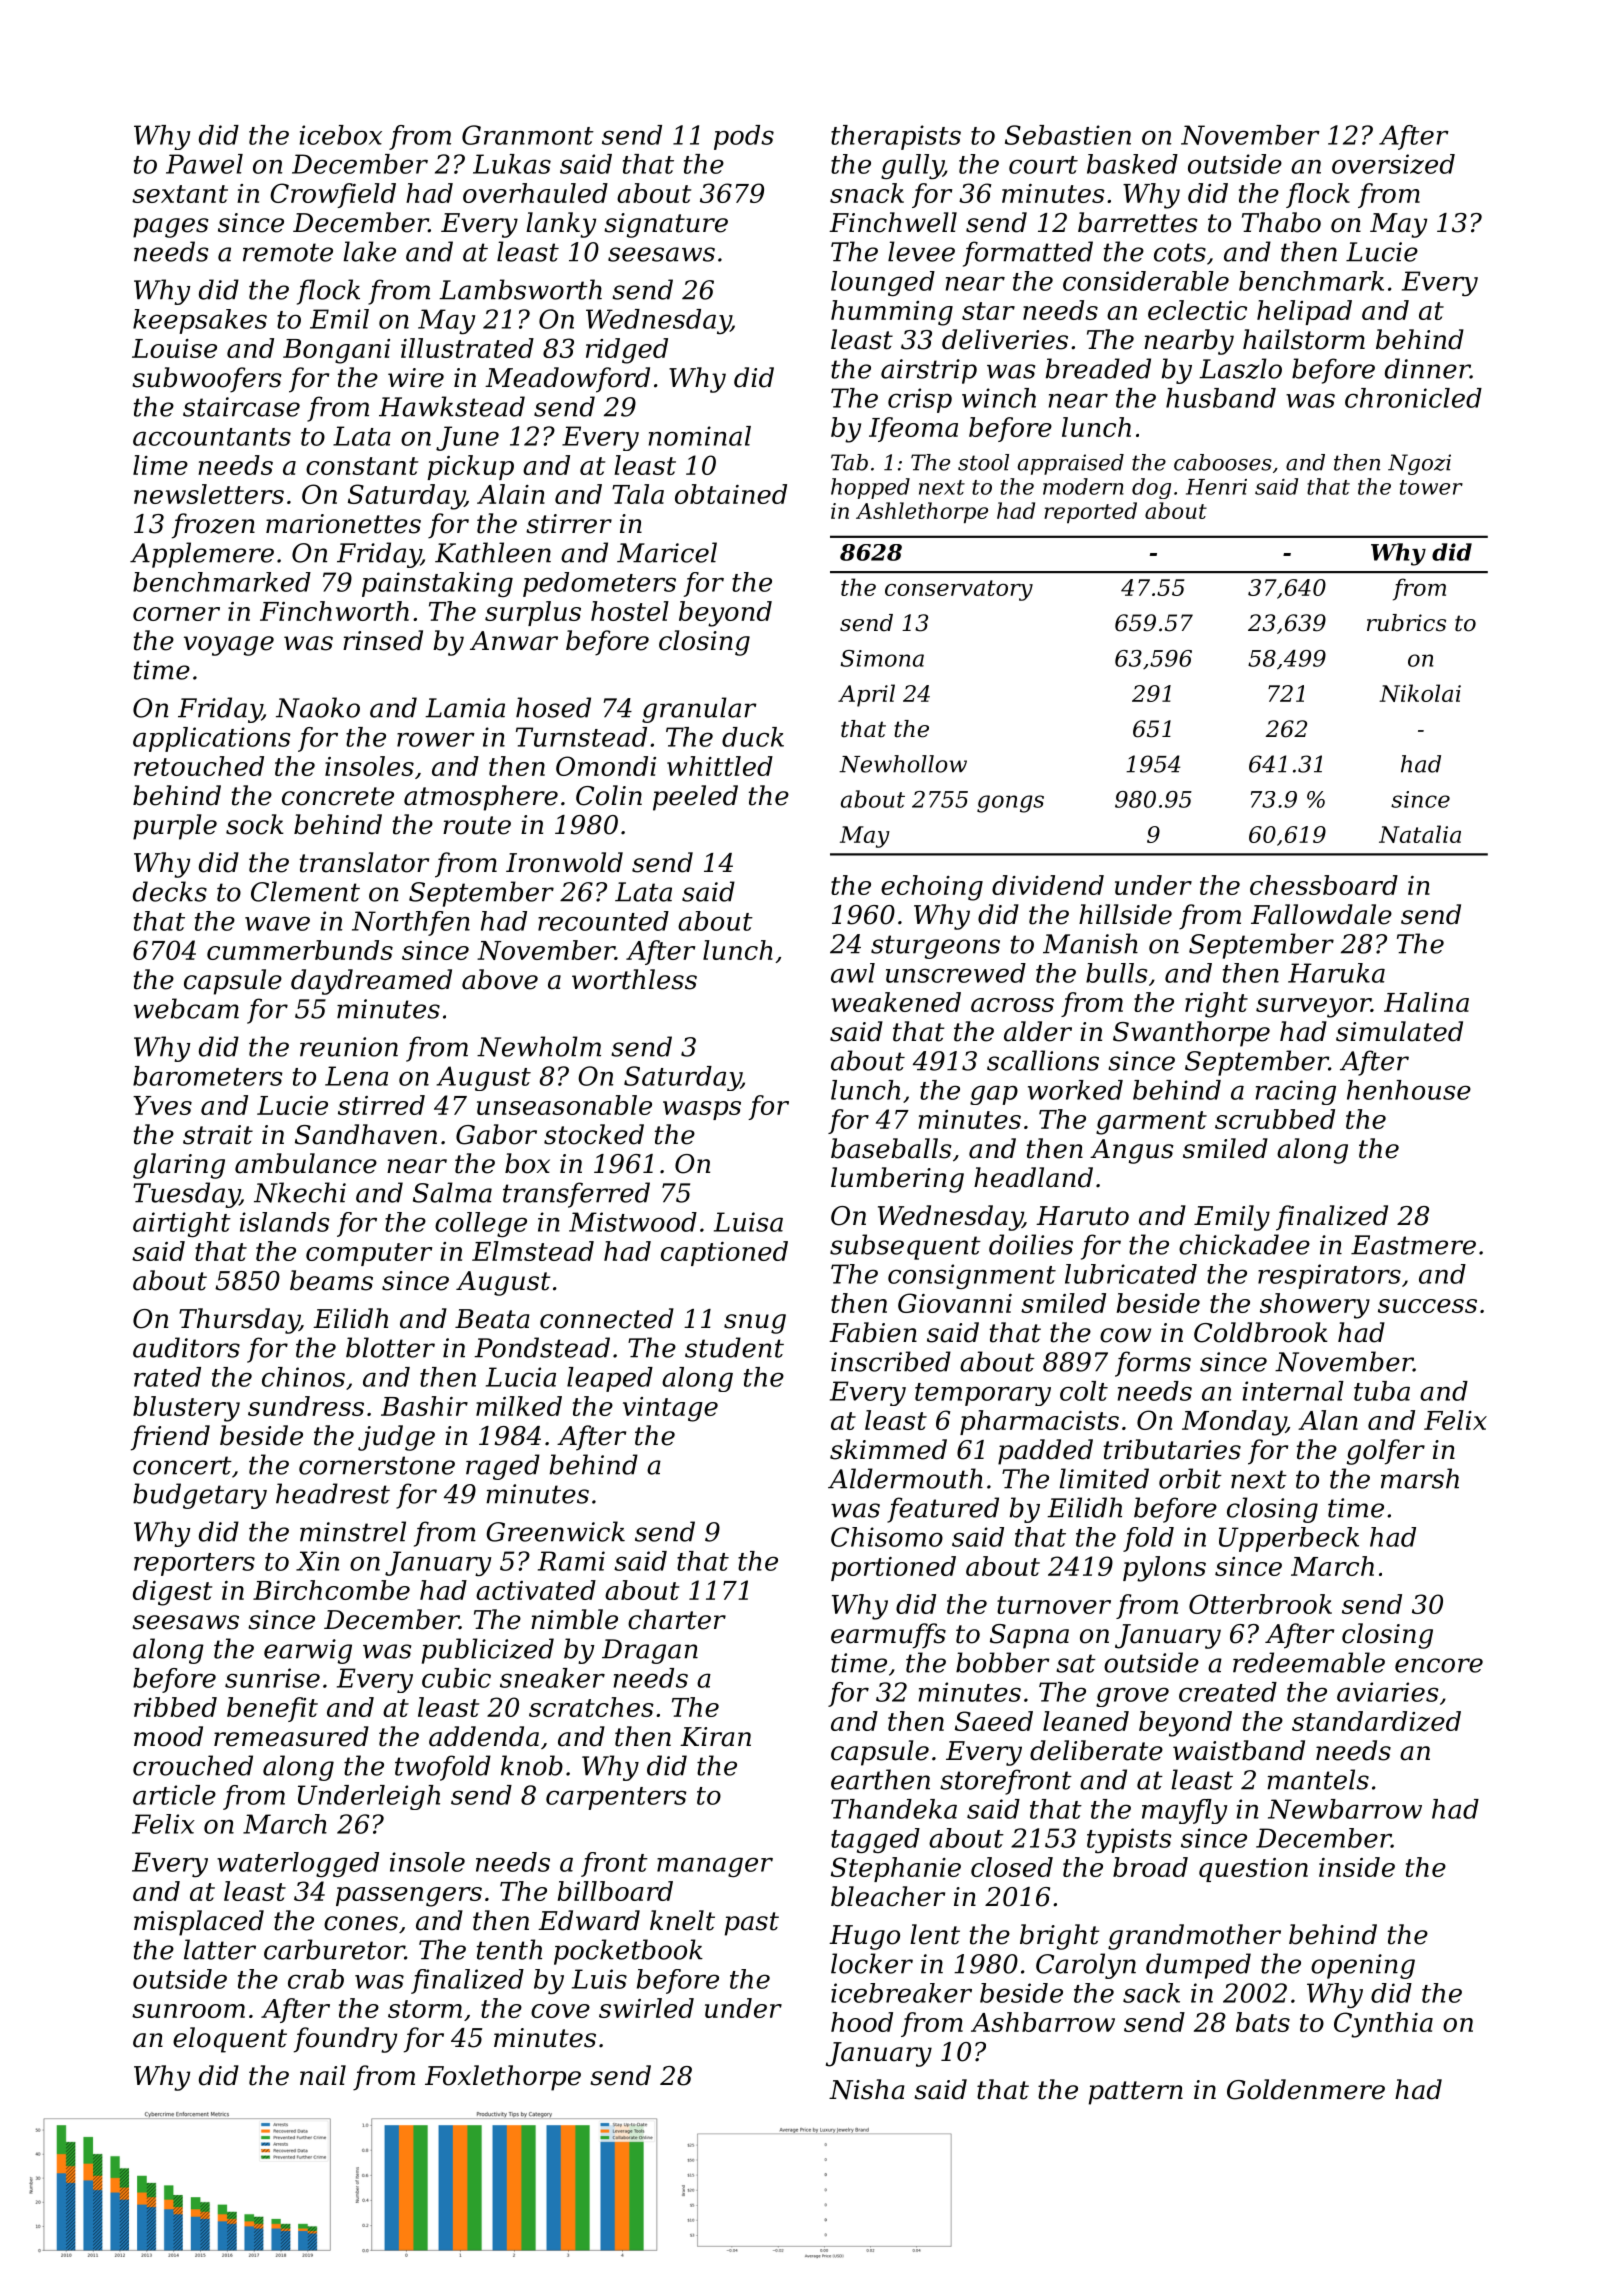 This document has height=2292, width=1620. I want to click on Pawel, so click(204, 164).
